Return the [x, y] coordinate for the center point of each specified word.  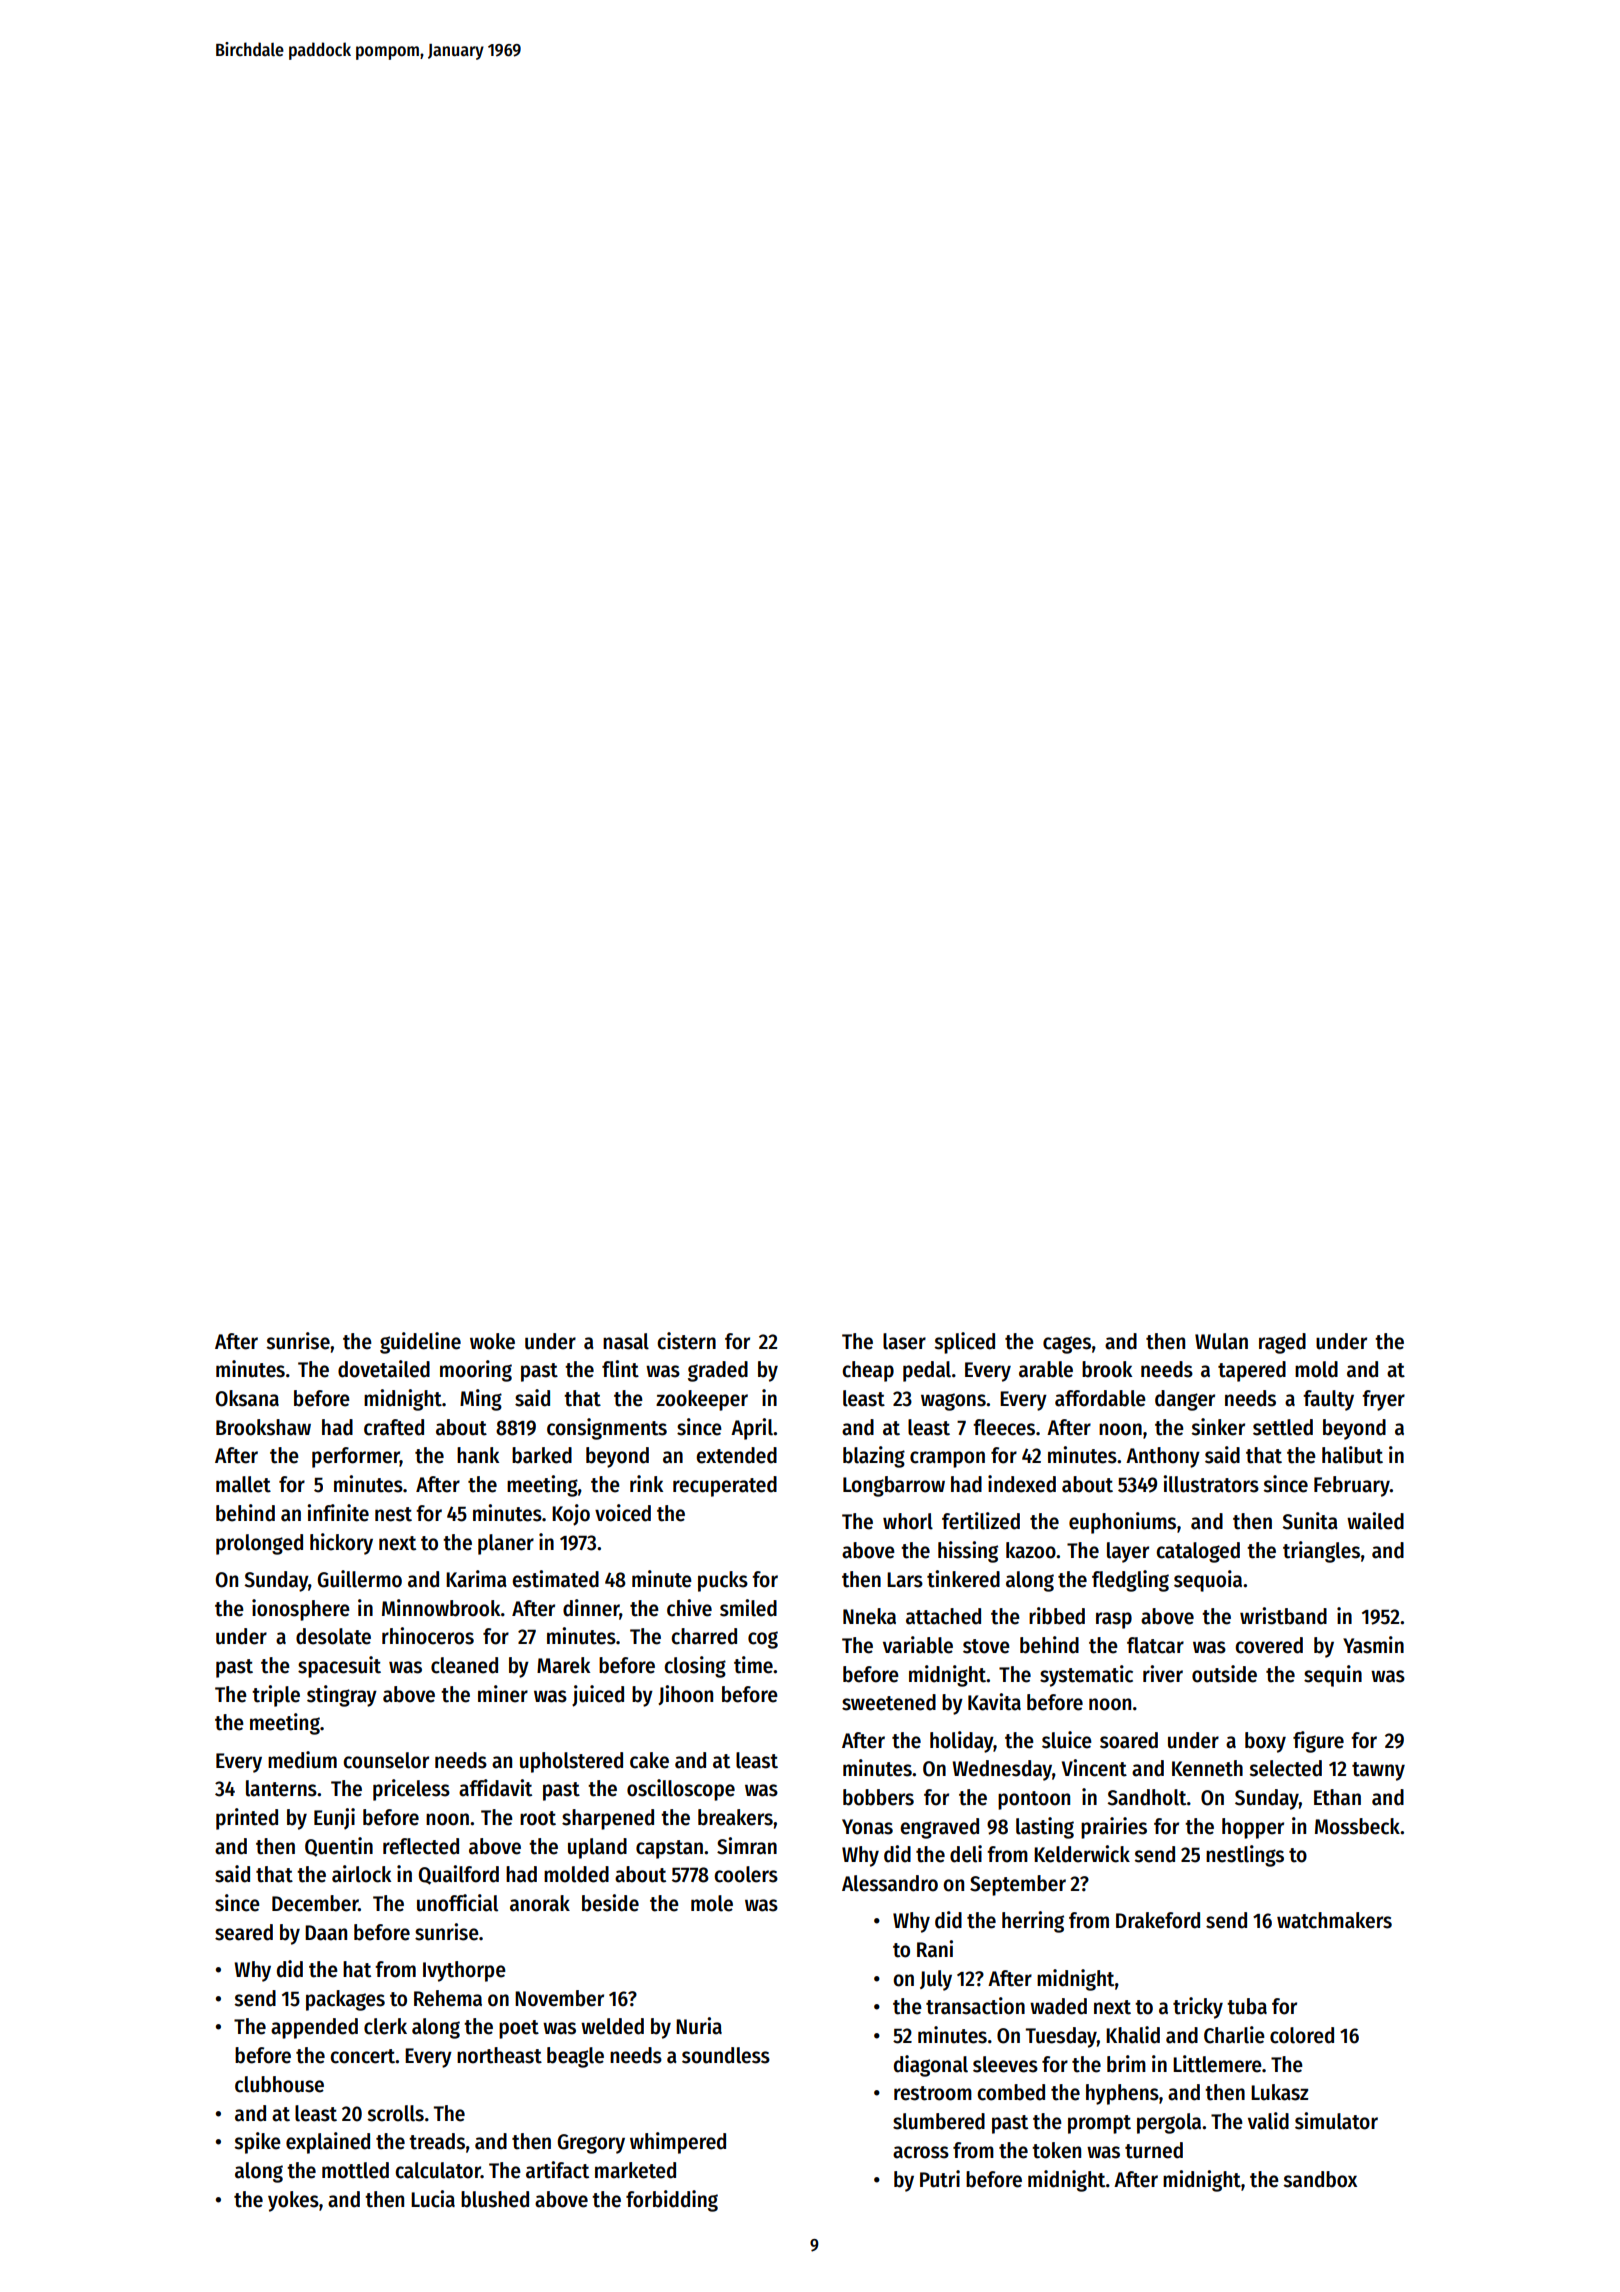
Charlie [1234, 2035]
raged [1282, 1343]
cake [649, 1760]
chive [689, 1608]
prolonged [259, 1544]
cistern [686, 1341]
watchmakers [1334, 1920]
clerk [385, 2026]
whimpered [678, 2143]
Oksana [247, 1398]
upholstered [571, 1762]
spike [257, 2143]
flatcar [1155, 1645]
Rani [935, 1949]
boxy [1265, 1742]
